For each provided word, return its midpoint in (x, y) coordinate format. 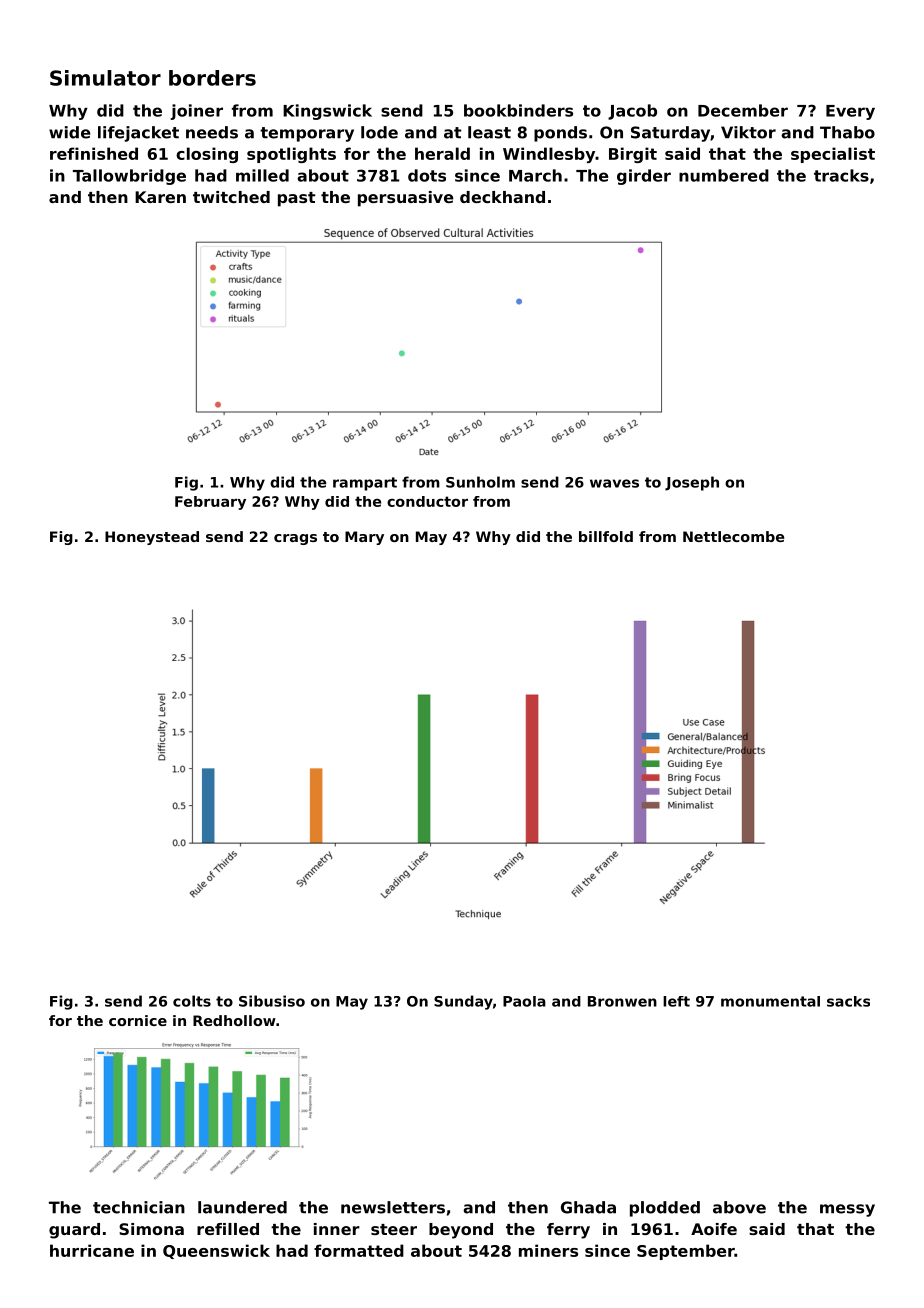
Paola (524, 1001)
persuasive (405, 199)
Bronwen (622, 1001)
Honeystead (152, 538)
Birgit (633, 155)
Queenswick (216, 1251)
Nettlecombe (733, 536)
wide (69, 132)
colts (192, 1001)
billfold (606, 536)
